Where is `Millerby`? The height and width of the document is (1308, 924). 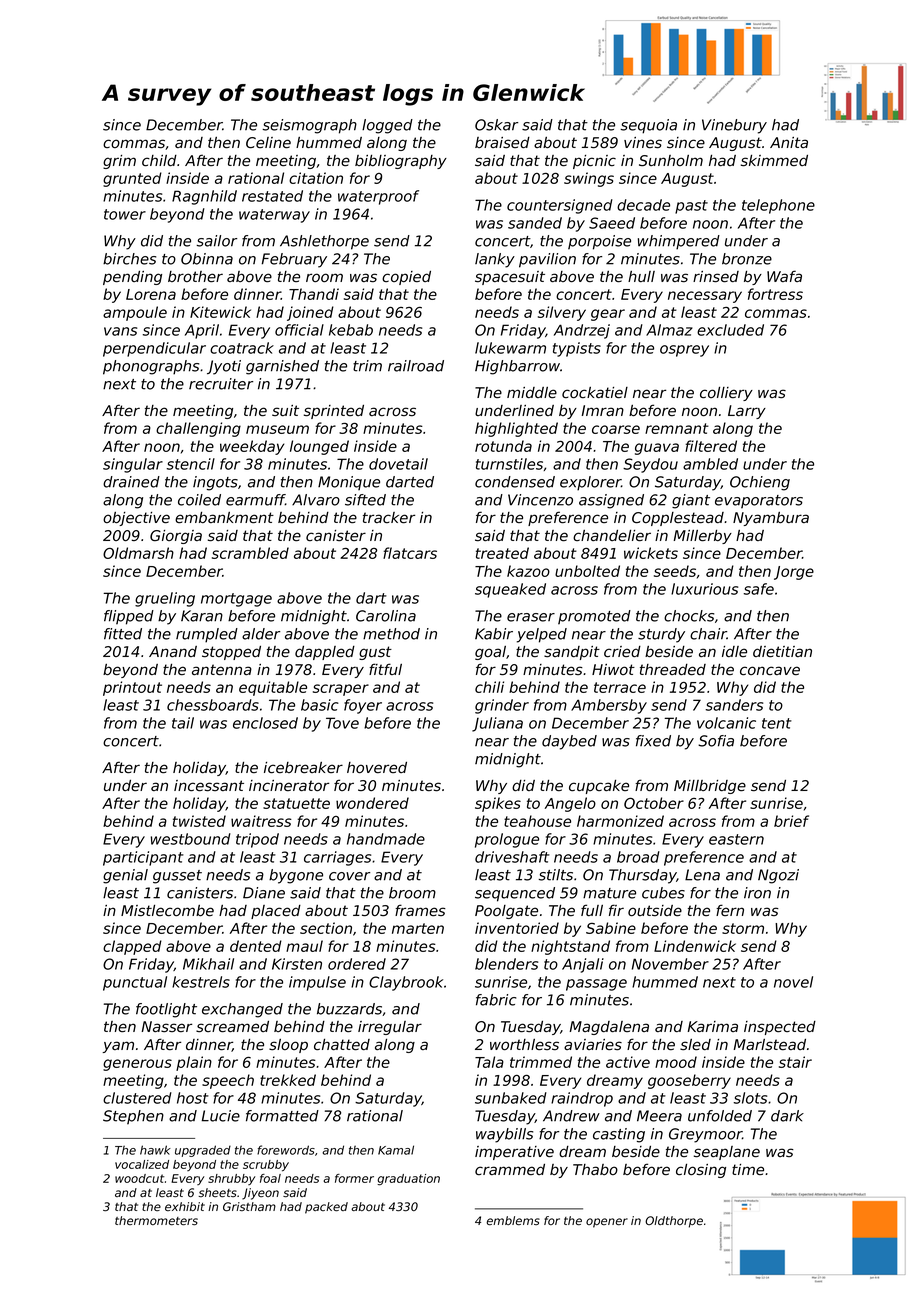 Millerby is located at coordinates (702, 537).
